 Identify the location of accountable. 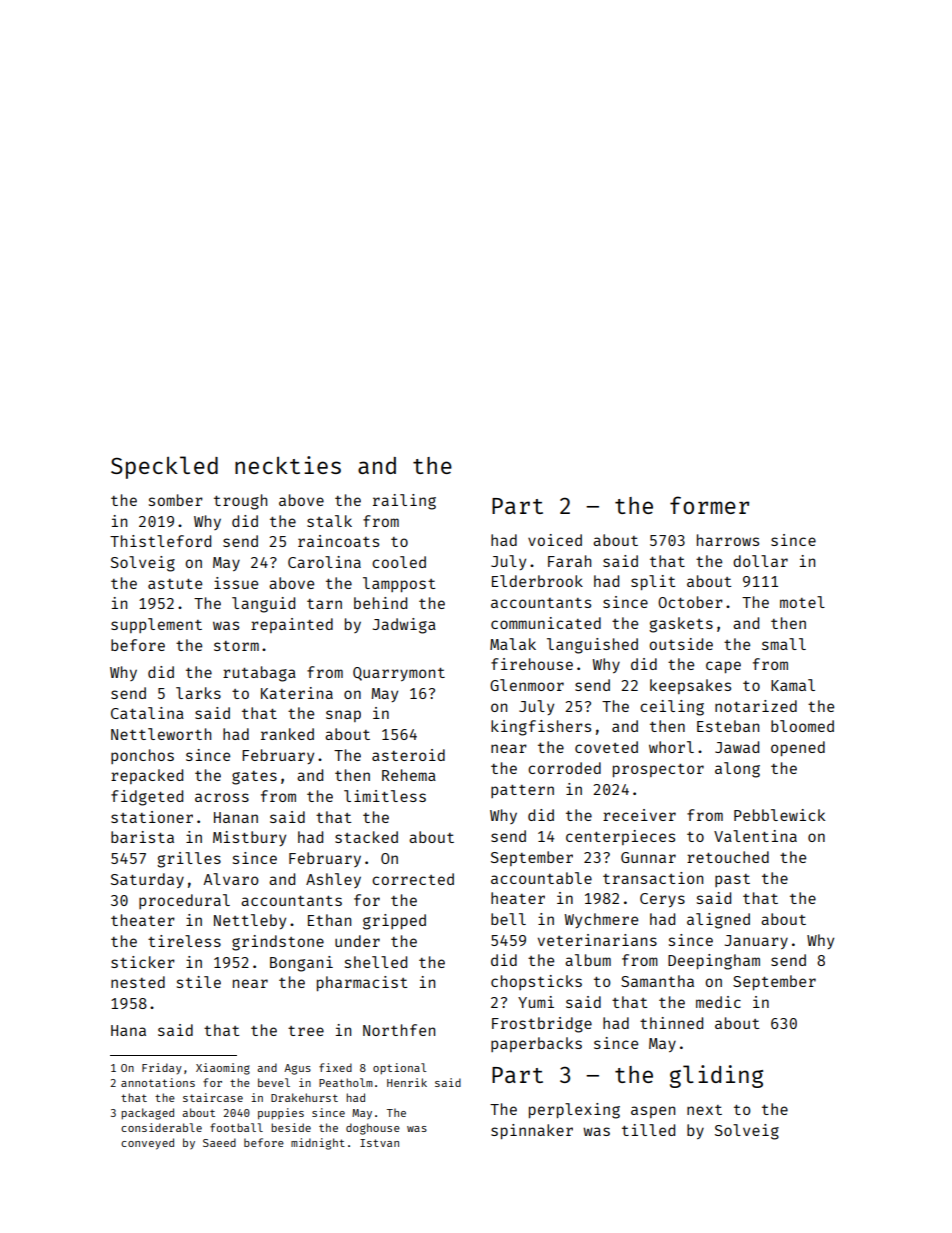
(541, 878).
